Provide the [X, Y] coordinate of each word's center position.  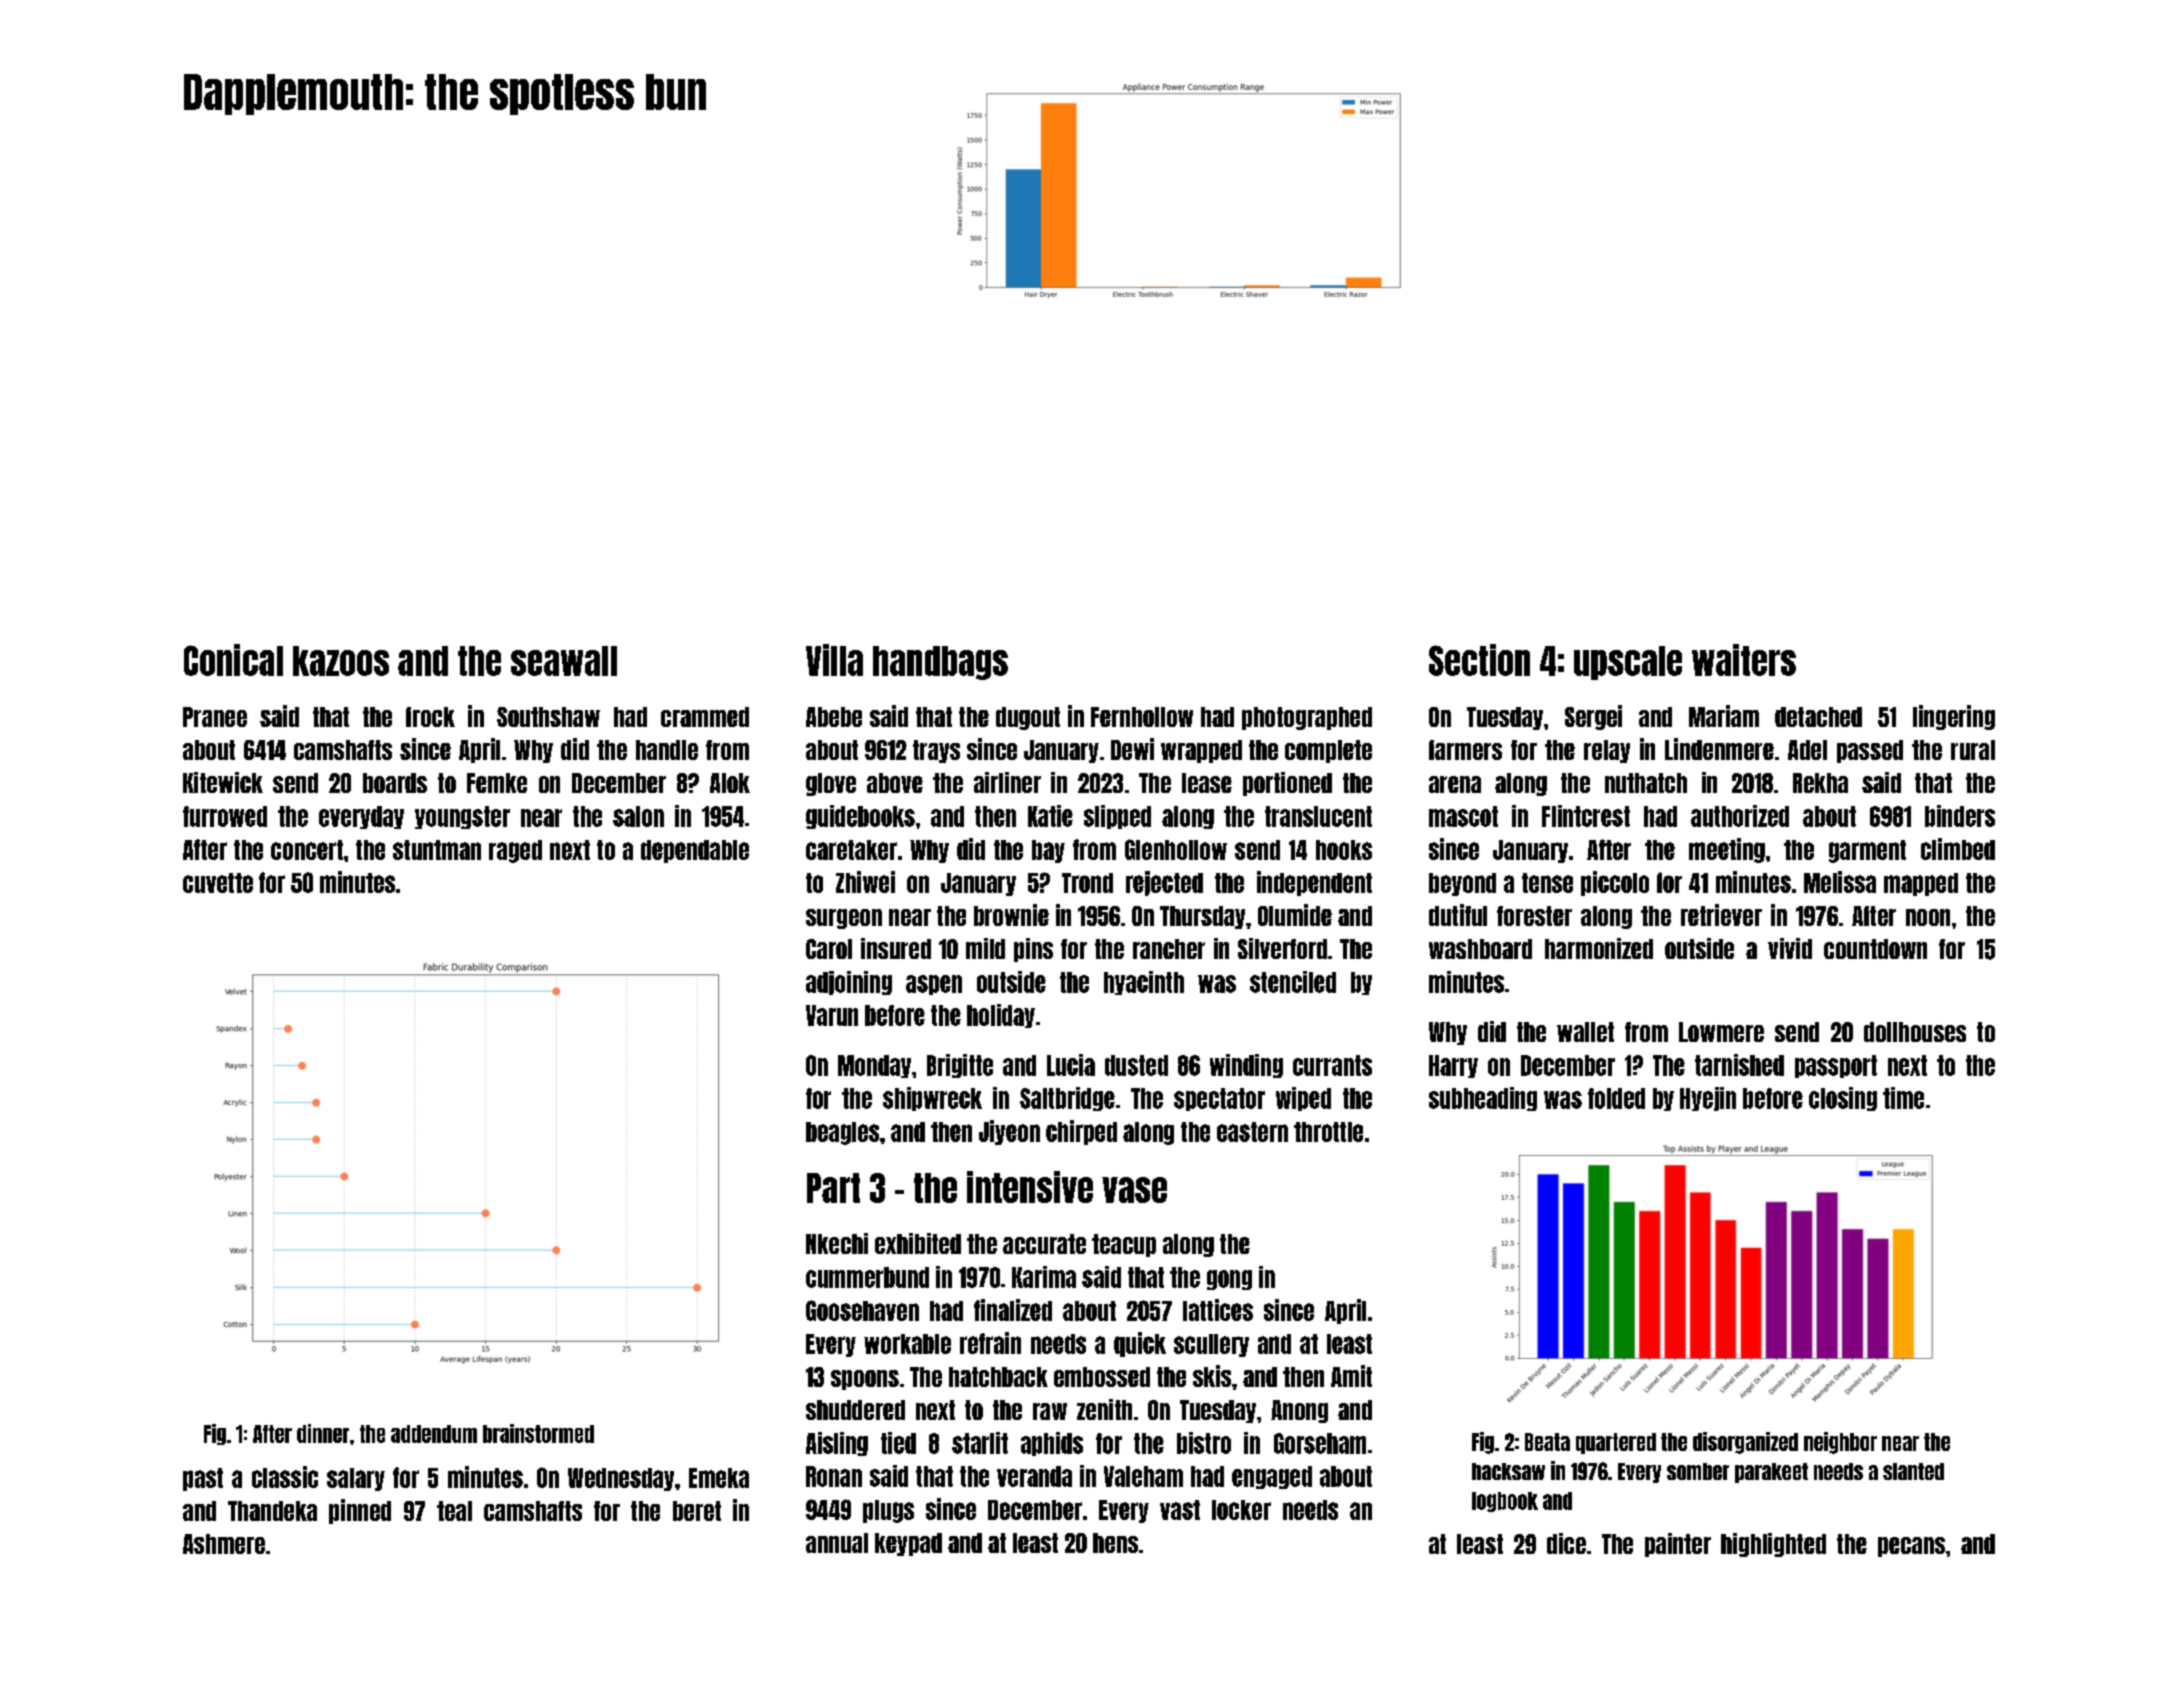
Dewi [1132, 749]
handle [667, 750]
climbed [1958, 849]
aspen [934, 985]
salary [356, 1479]
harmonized [1599, 948]
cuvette [218, 883]
